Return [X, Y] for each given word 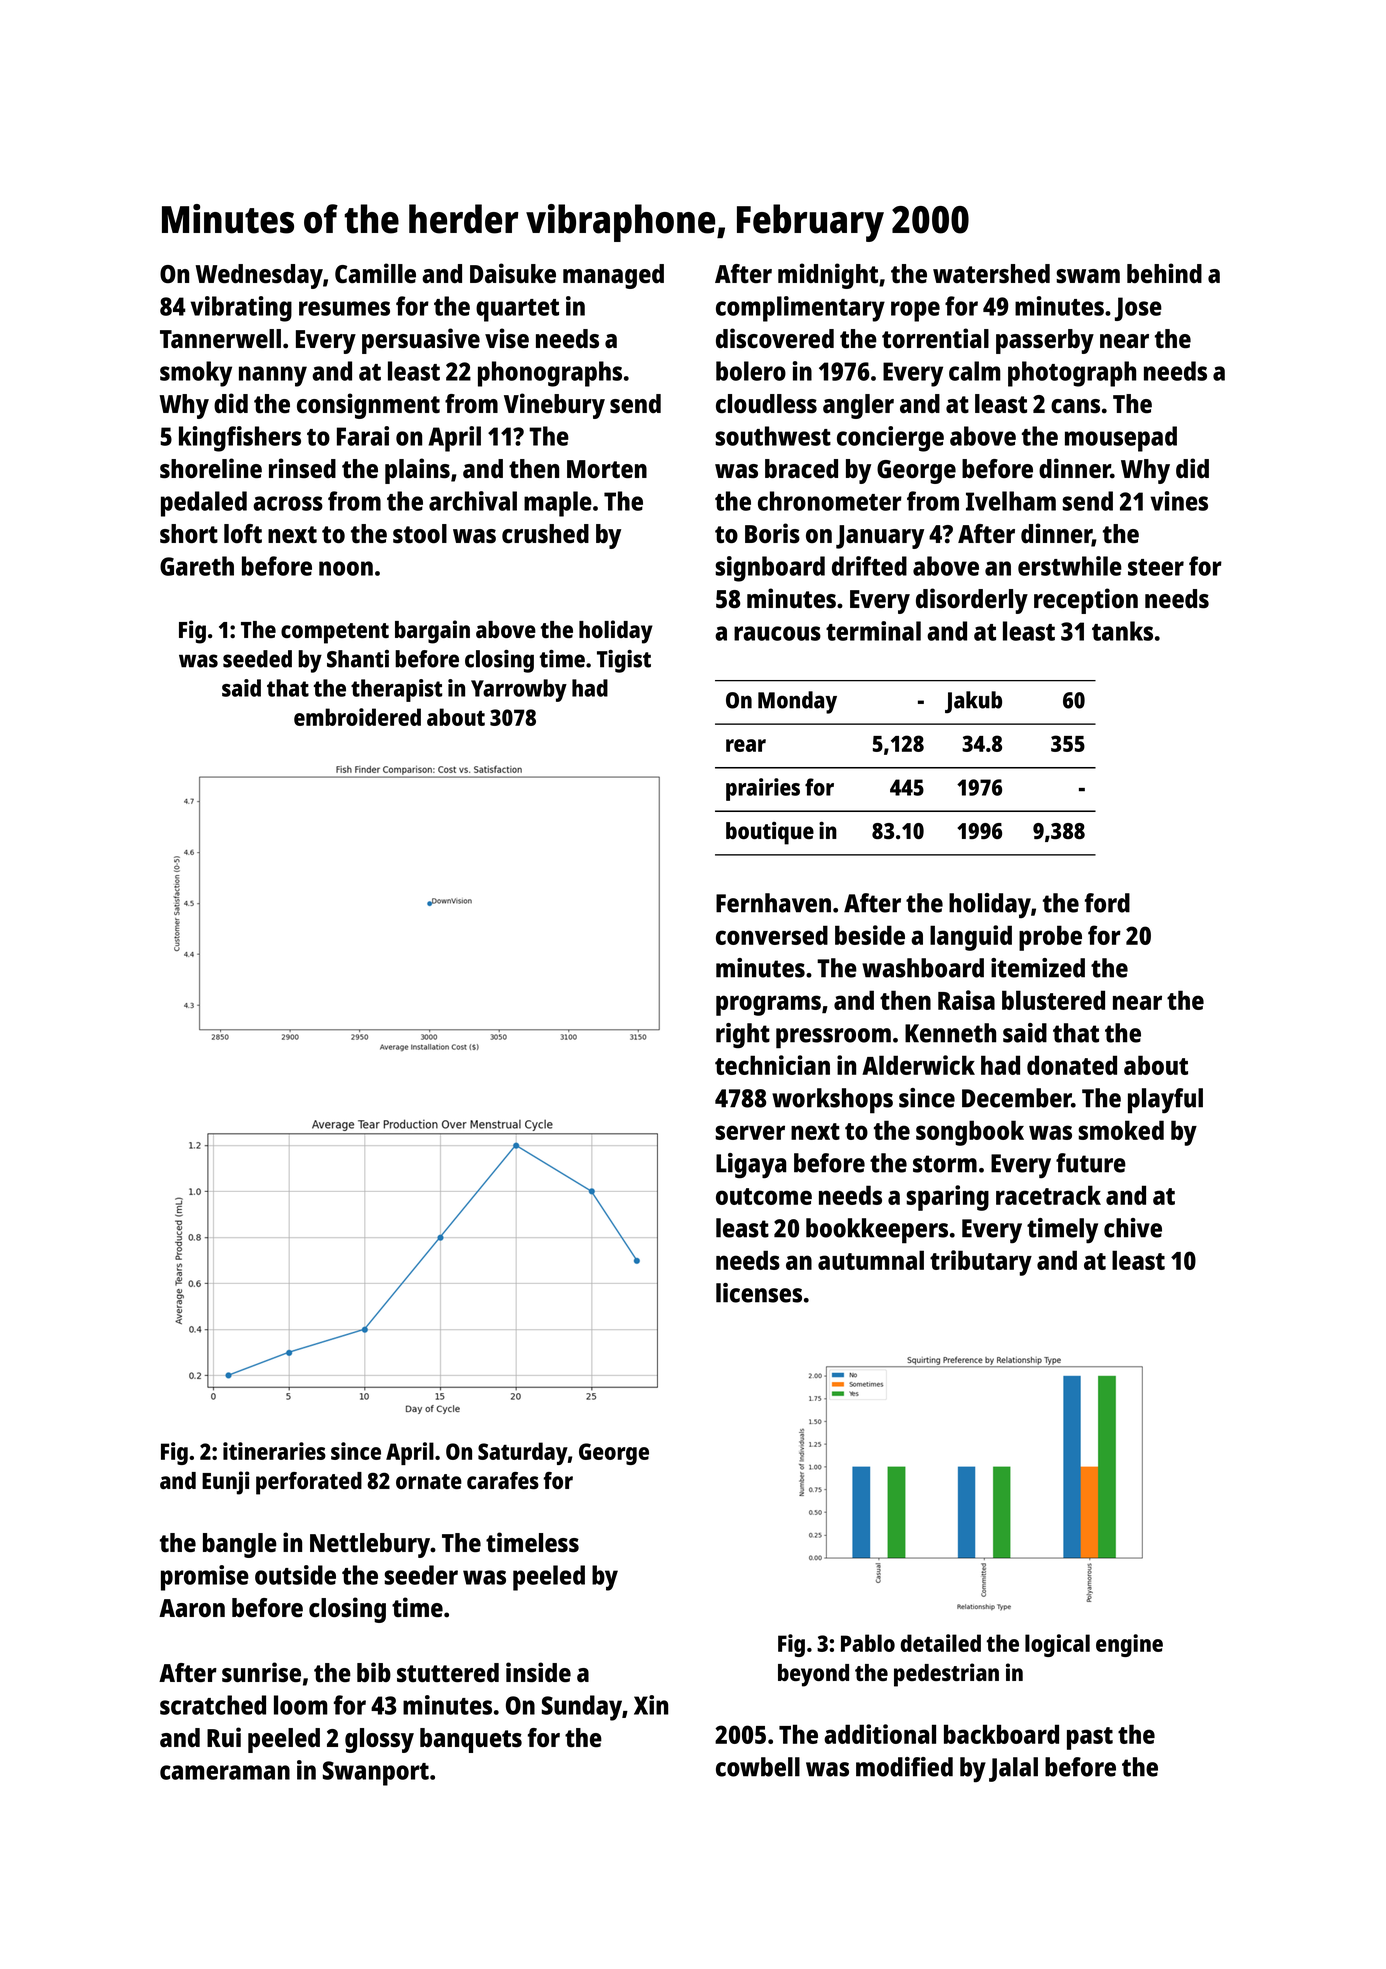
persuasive [421, 341]
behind [1164, 273]
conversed [772, 935]
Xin [651, 1705]
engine [1129, 1645]
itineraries [274, 1451]
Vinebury [554, 406]
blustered [1053, 1000]
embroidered [357, 717]
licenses [759, 1293]
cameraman [225, 1772]
